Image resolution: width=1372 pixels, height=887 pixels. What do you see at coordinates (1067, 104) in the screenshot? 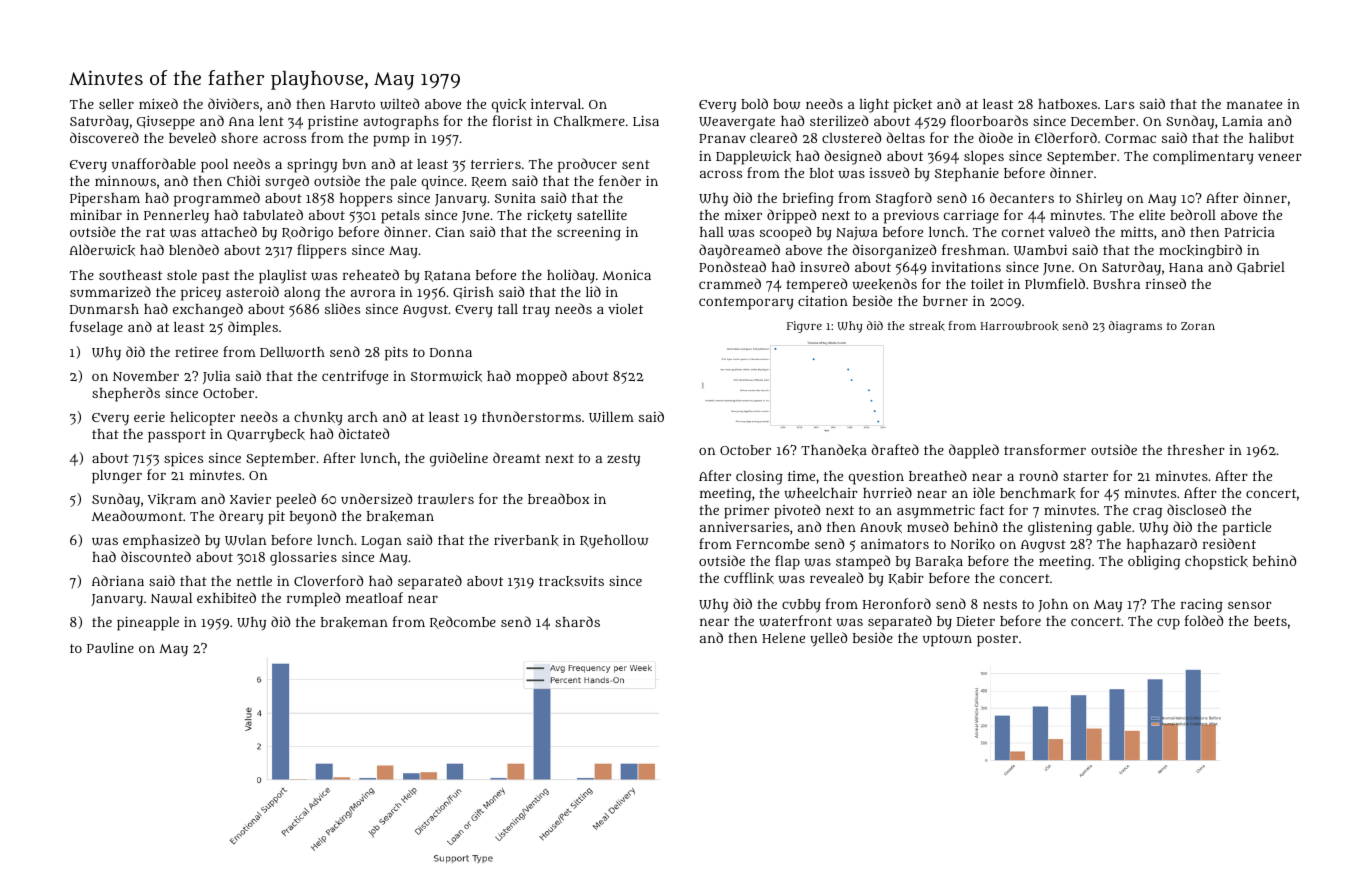
I see `hatboxes` at bounding box center [1067, 104].
